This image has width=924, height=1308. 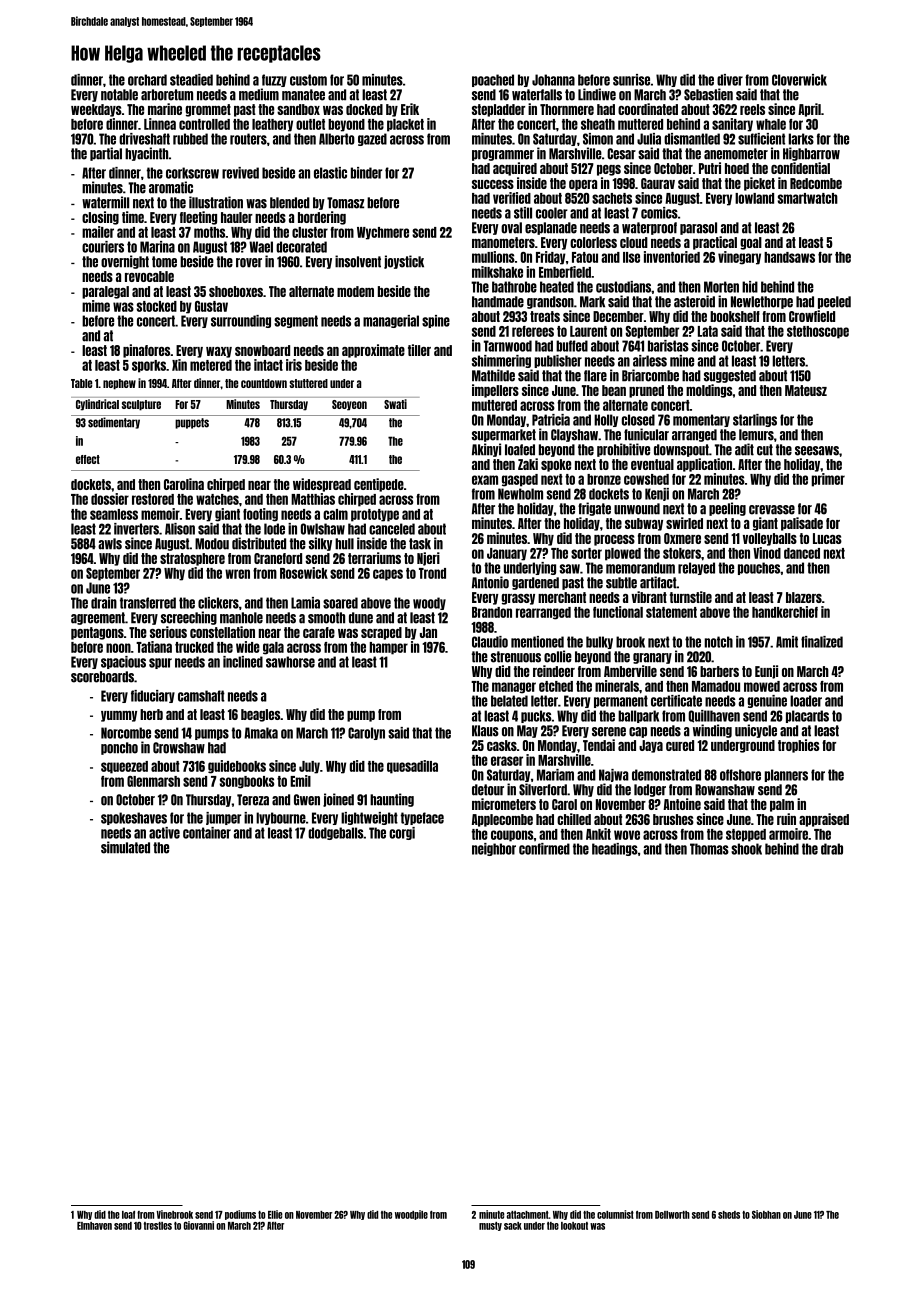 I want to click on reels, so click(x=752, y=109).
